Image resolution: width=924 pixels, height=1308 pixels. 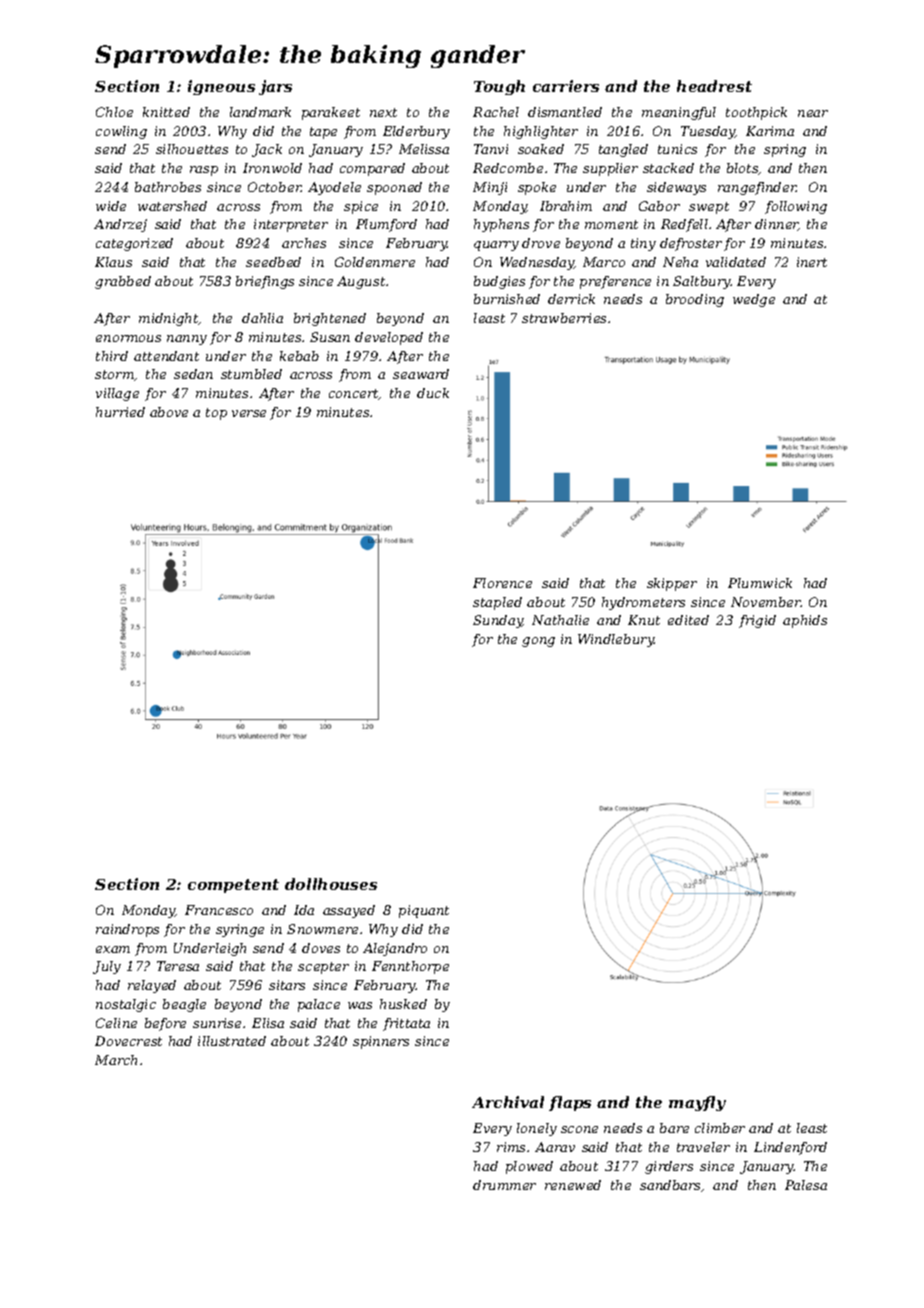 I want to click on Fennthorpe, so click(x=410, y=967).
